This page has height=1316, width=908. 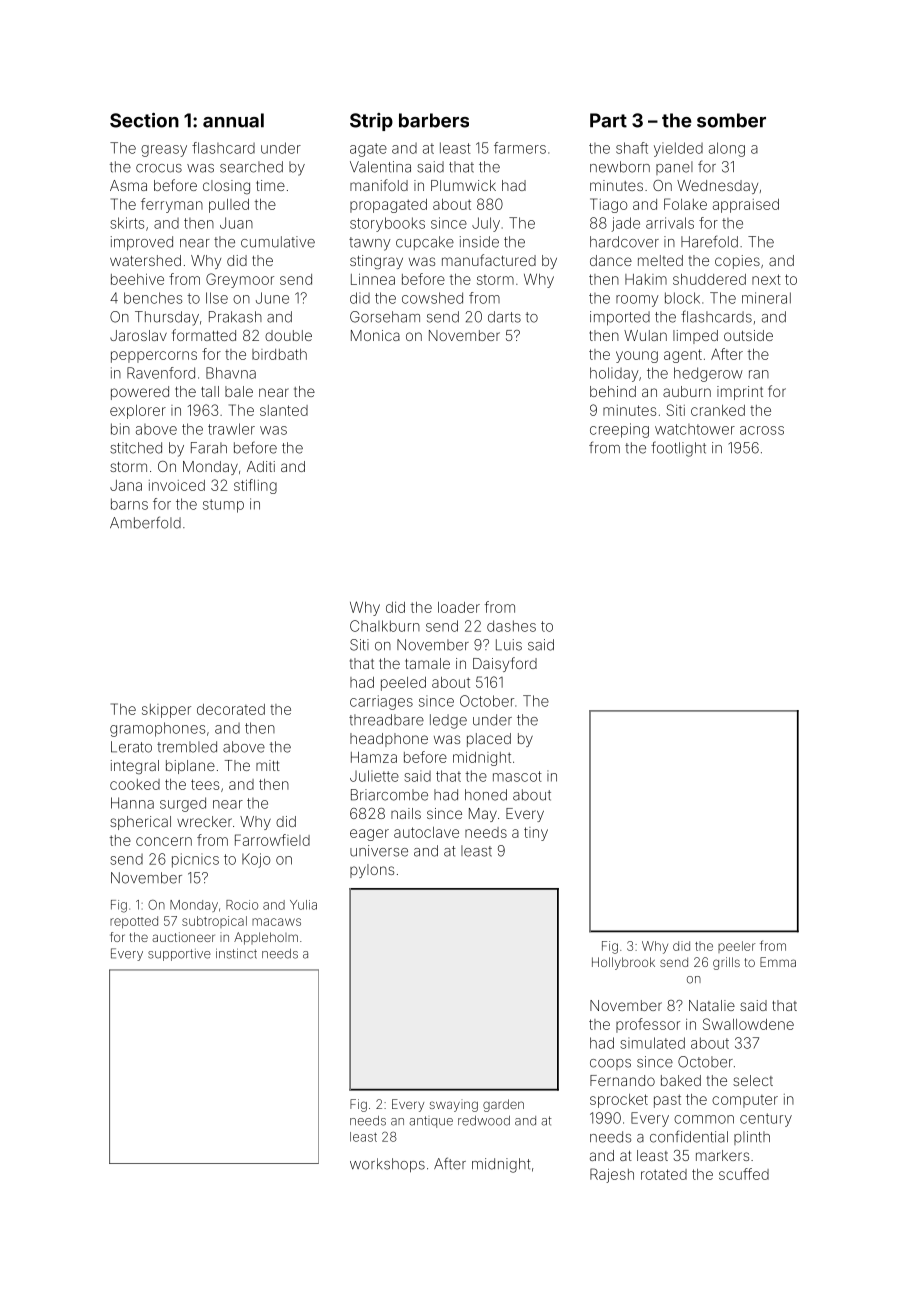 I want to click on Rajesh, so click(x=612, y=1175).
